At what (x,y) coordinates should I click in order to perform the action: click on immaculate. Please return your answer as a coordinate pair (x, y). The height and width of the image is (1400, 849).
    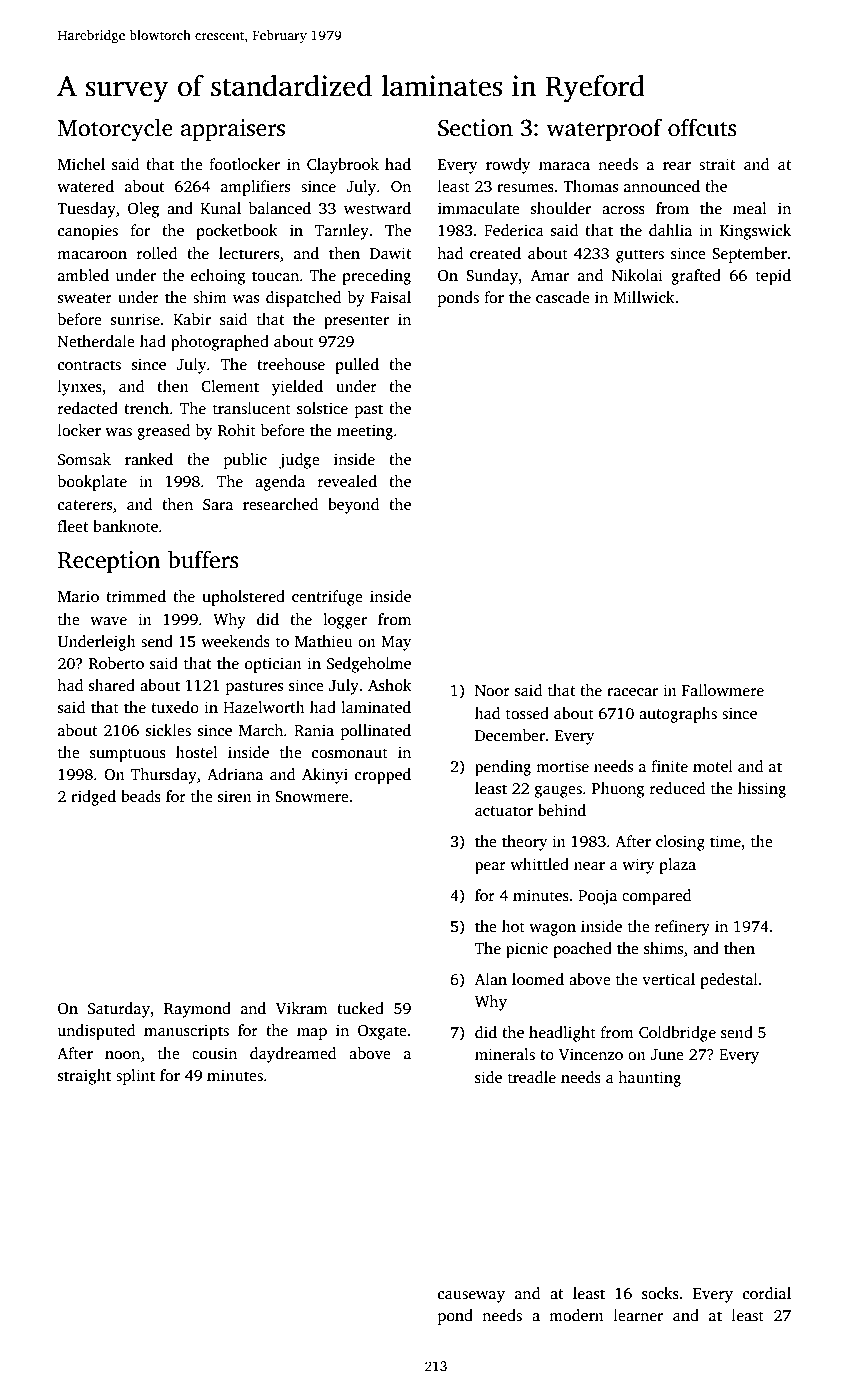
    Looking at the image, I should click on (479, 208).
